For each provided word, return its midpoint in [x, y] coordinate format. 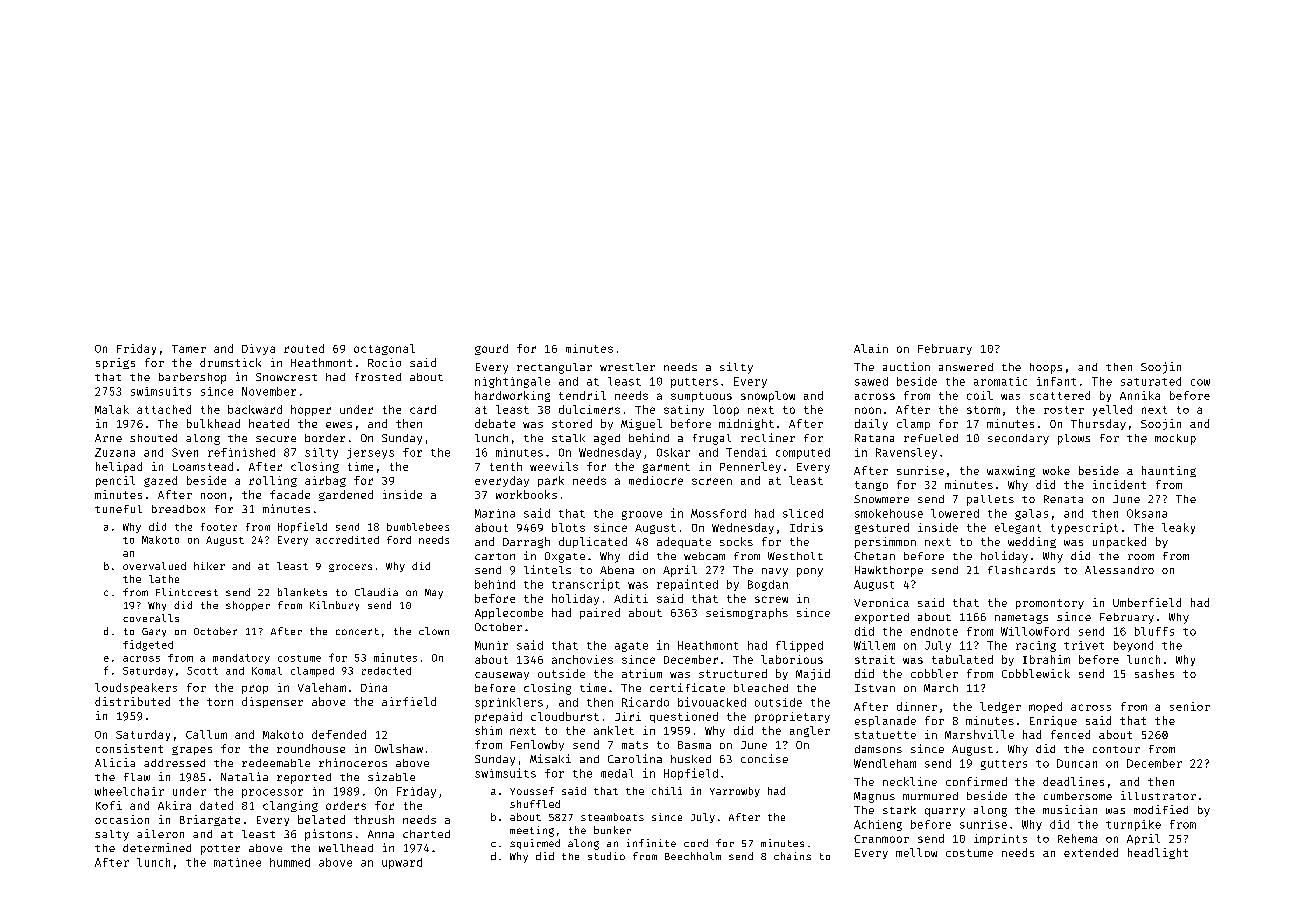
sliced [803, 513]
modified [1161, 809]
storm [983, 410]
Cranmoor [881, 839]
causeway [502, 676]
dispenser [272, 702]
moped [1045, 707]
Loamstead [203, 466]
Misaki [550, 758]
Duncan [1077, 763]
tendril [582, 395]
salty [112, 835]
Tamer [189, 349]
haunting [1169, 471]
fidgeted [148, 645]
